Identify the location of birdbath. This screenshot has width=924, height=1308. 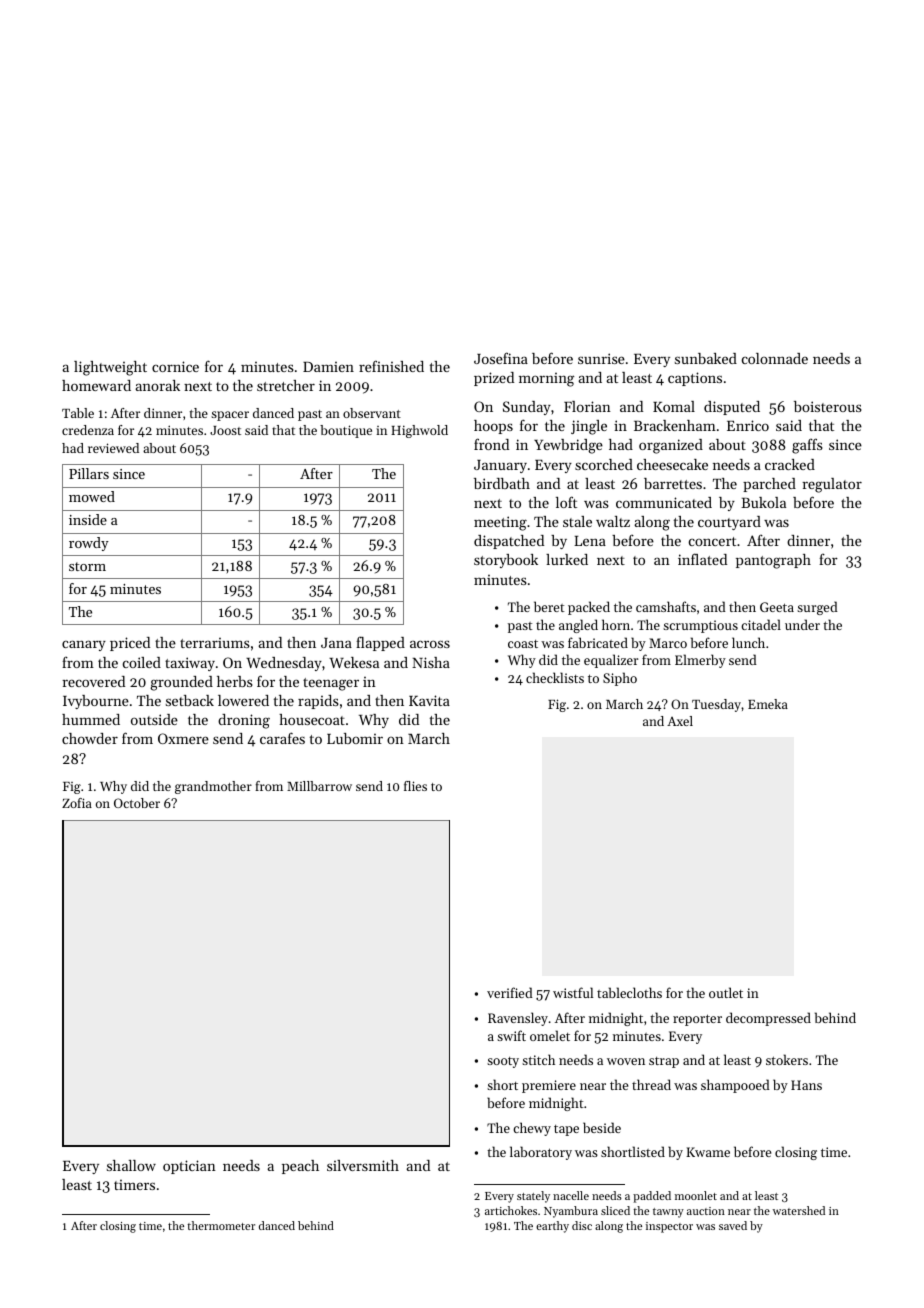
(502, 483).
